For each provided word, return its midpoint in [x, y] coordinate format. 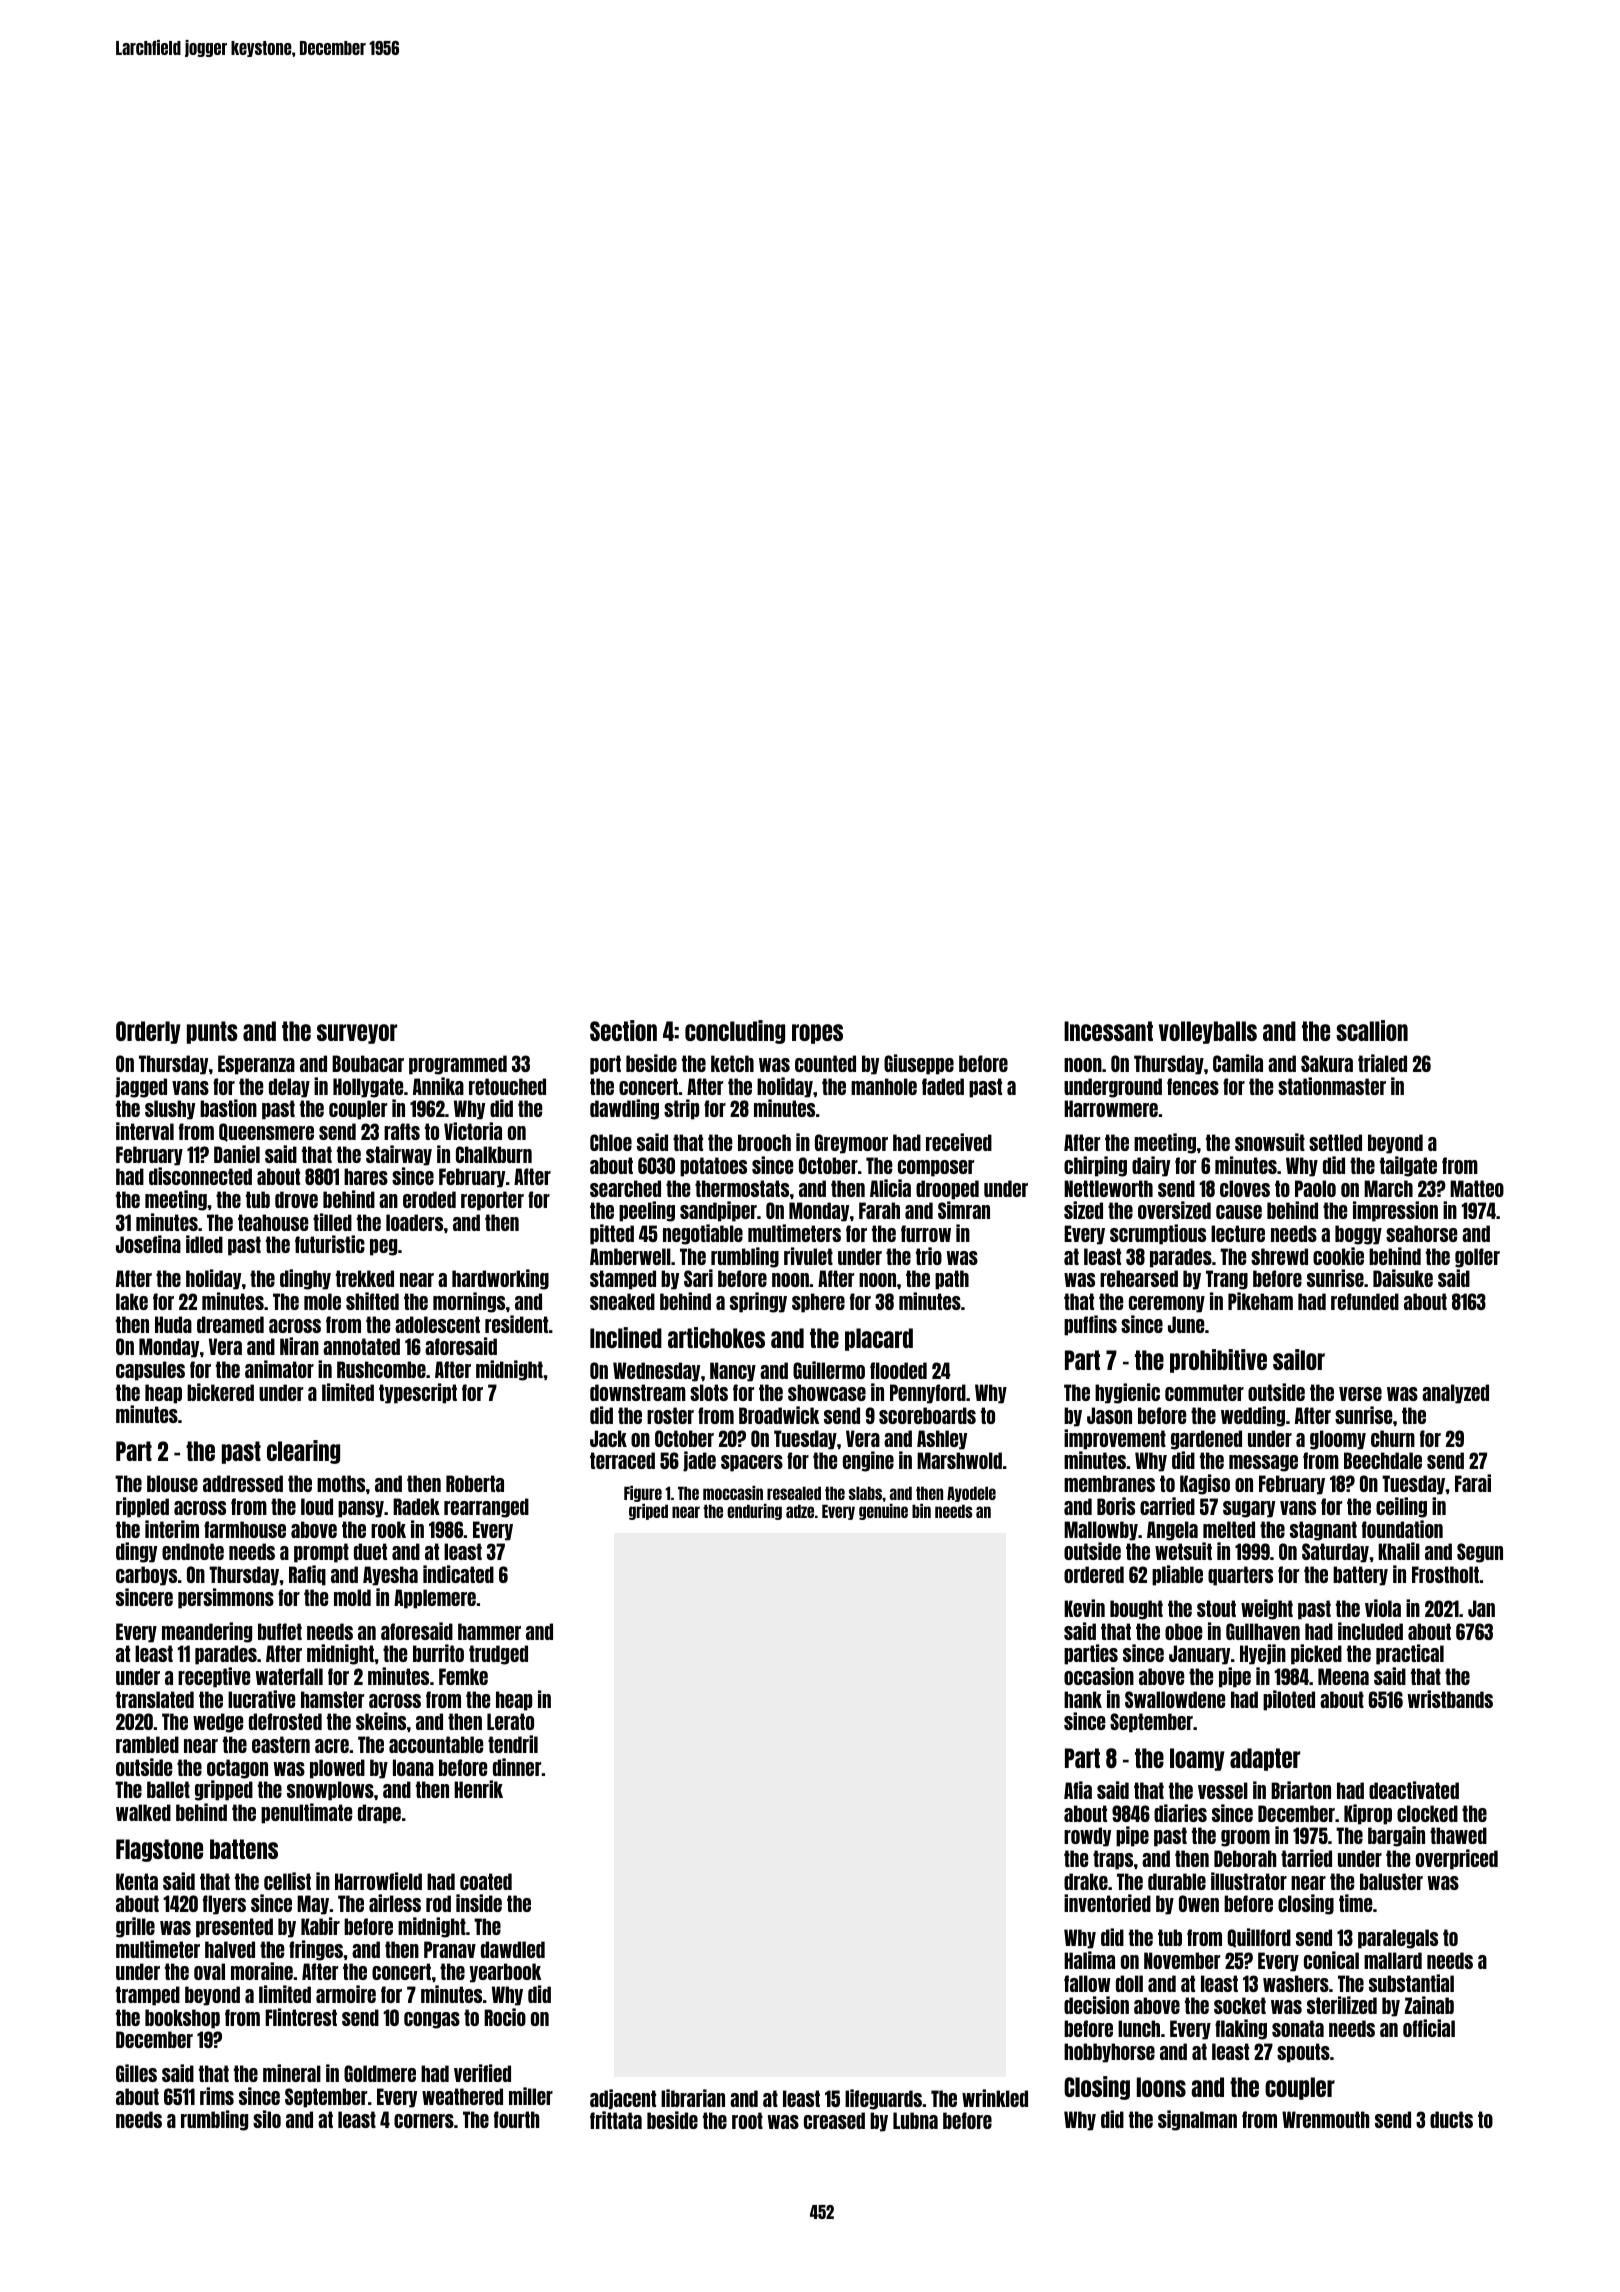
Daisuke [1403, 1278]
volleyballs [1208, 1032]
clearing [303, 1452]
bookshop [182, 2019]
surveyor [357, 1034]
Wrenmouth [1326, 2119]
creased [834, 2120]
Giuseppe [919, 1064]
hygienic [1127, 1393]
